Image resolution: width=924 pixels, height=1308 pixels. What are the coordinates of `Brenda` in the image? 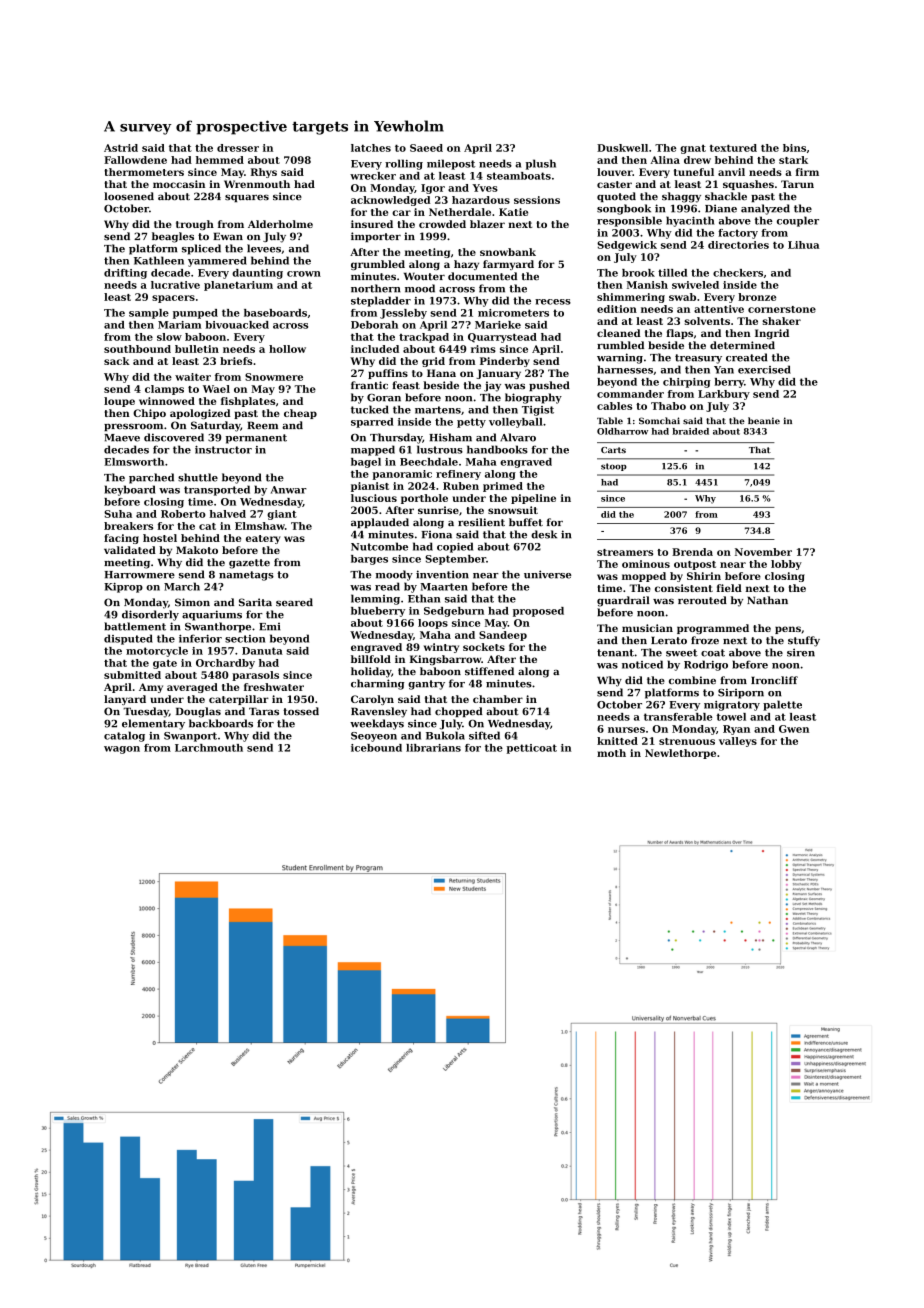 It's located at (692, 552).
